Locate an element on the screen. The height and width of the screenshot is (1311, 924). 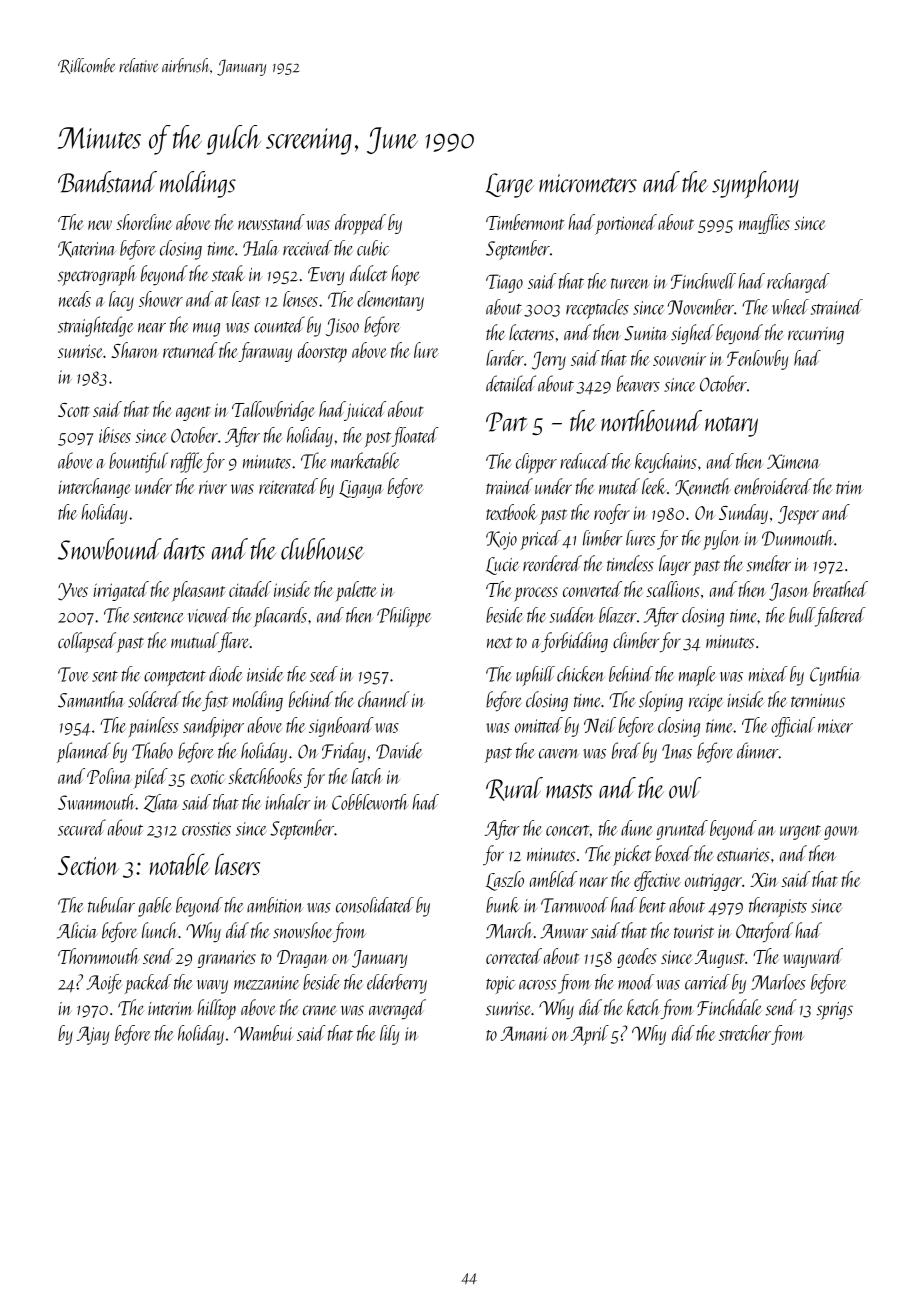
mood is located at coordinates (636, 982).
